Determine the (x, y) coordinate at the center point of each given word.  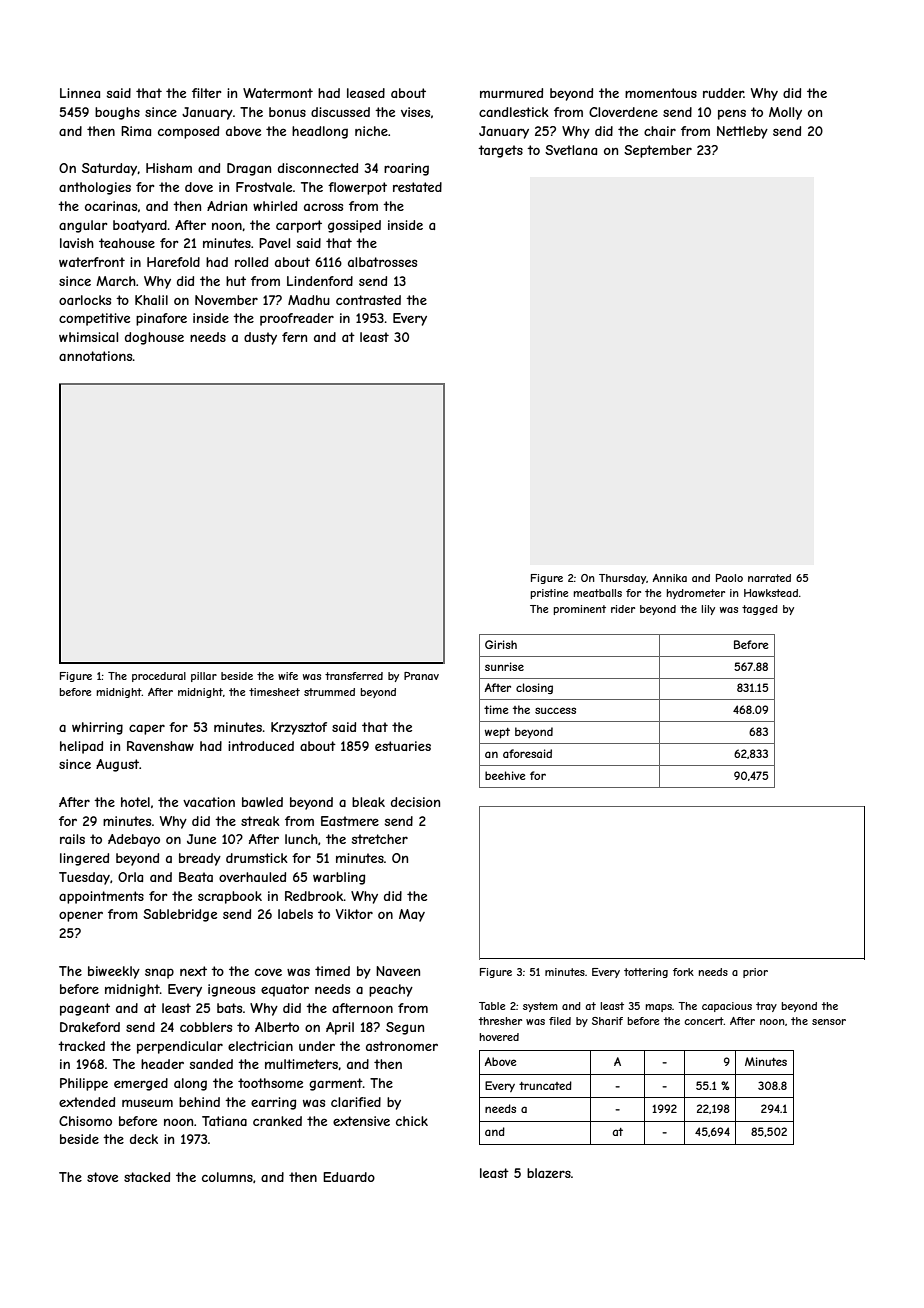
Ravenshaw (160, 746)
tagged (760, 610)
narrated (769, 578)
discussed (340, 112)
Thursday (622, 579)
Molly (785, 113)
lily (708, 610)
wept (497, 733)
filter (207, 93)
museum (147, 1103)
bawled (262, 802)
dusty (260, 338)
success (555, 710)
